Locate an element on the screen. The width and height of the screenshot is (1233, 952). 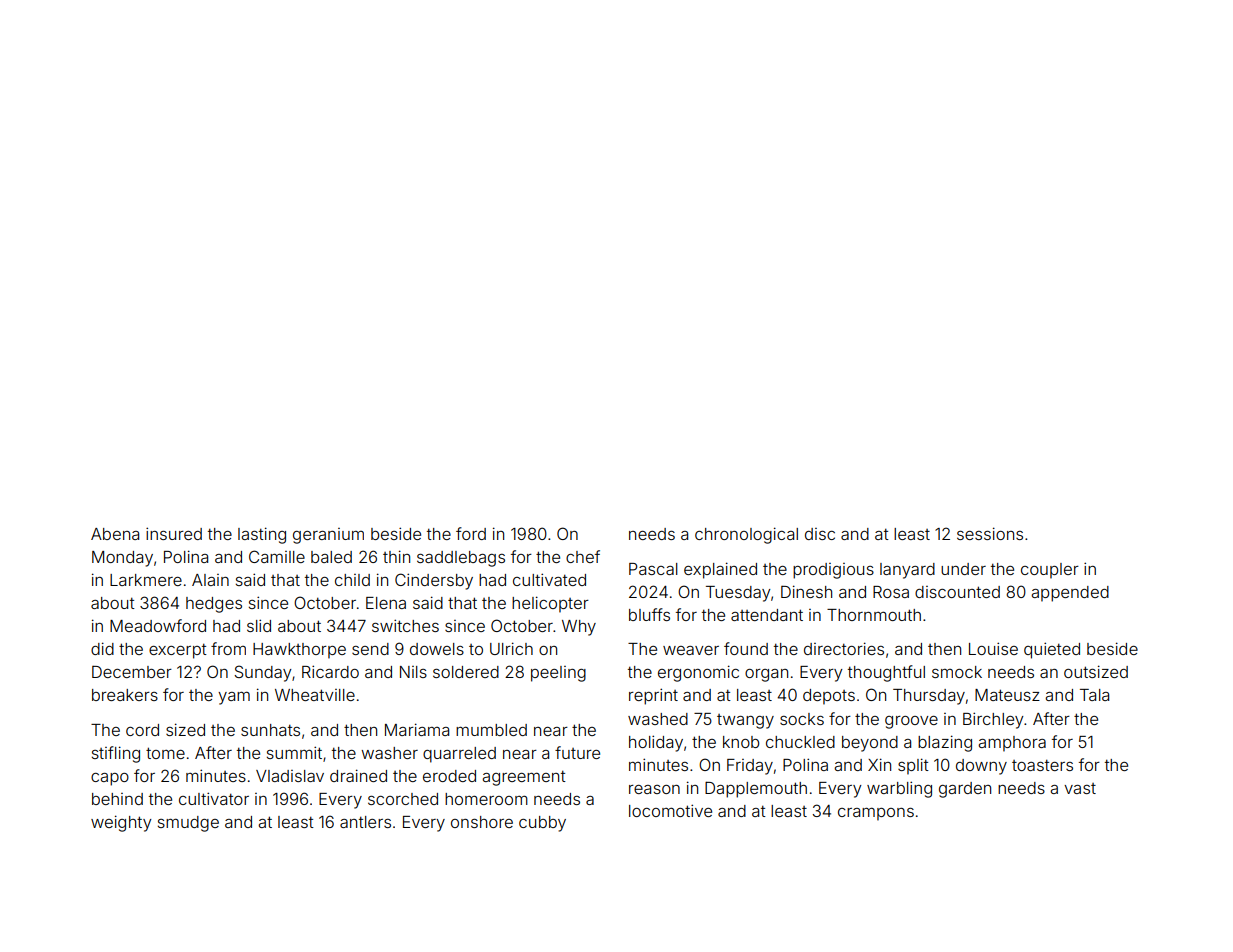
vast is located at coordinates (1080, 788).
